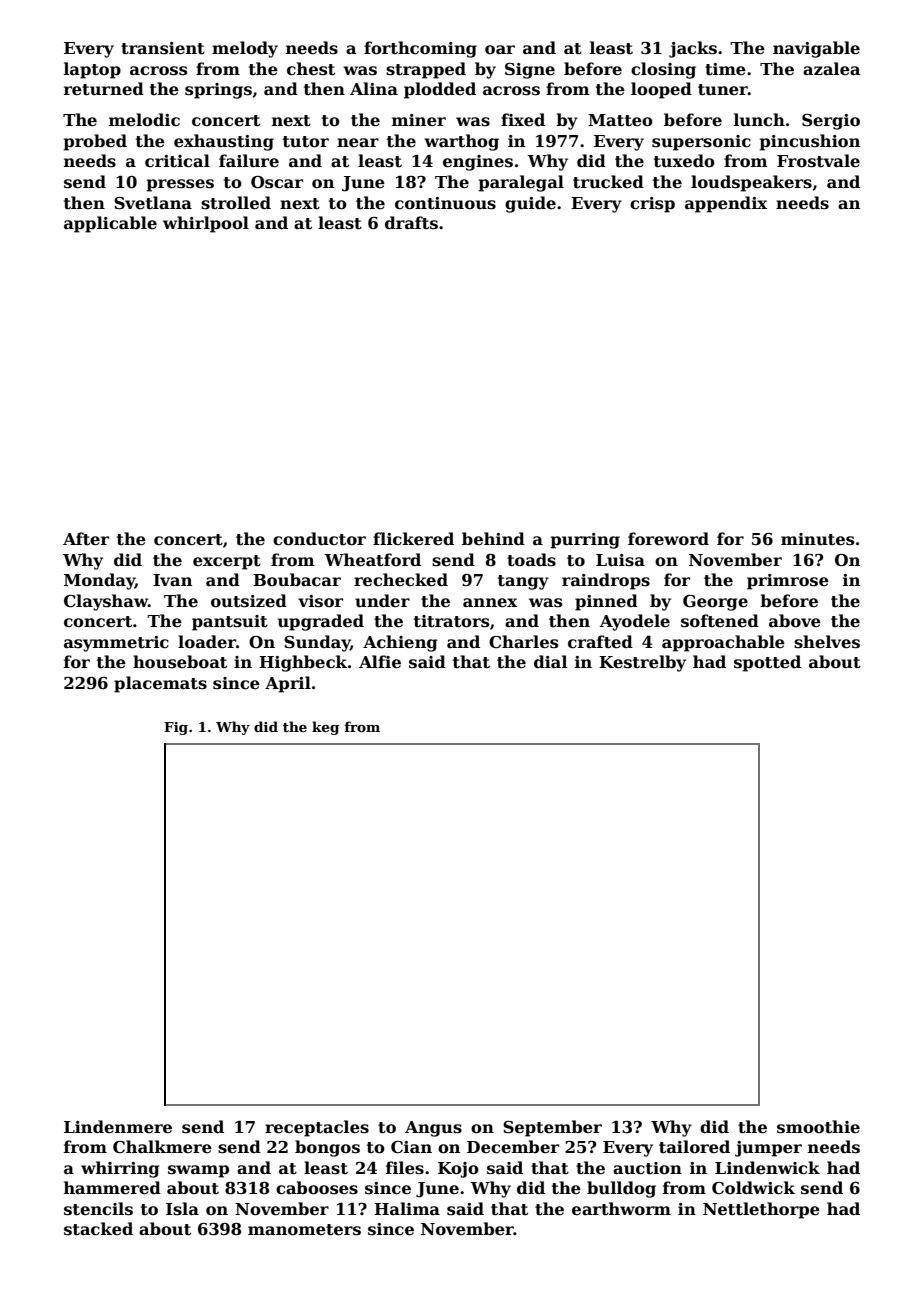 The height and width of the screenshot is (1308, 924). I want to click on probed, so click(95, 142).
